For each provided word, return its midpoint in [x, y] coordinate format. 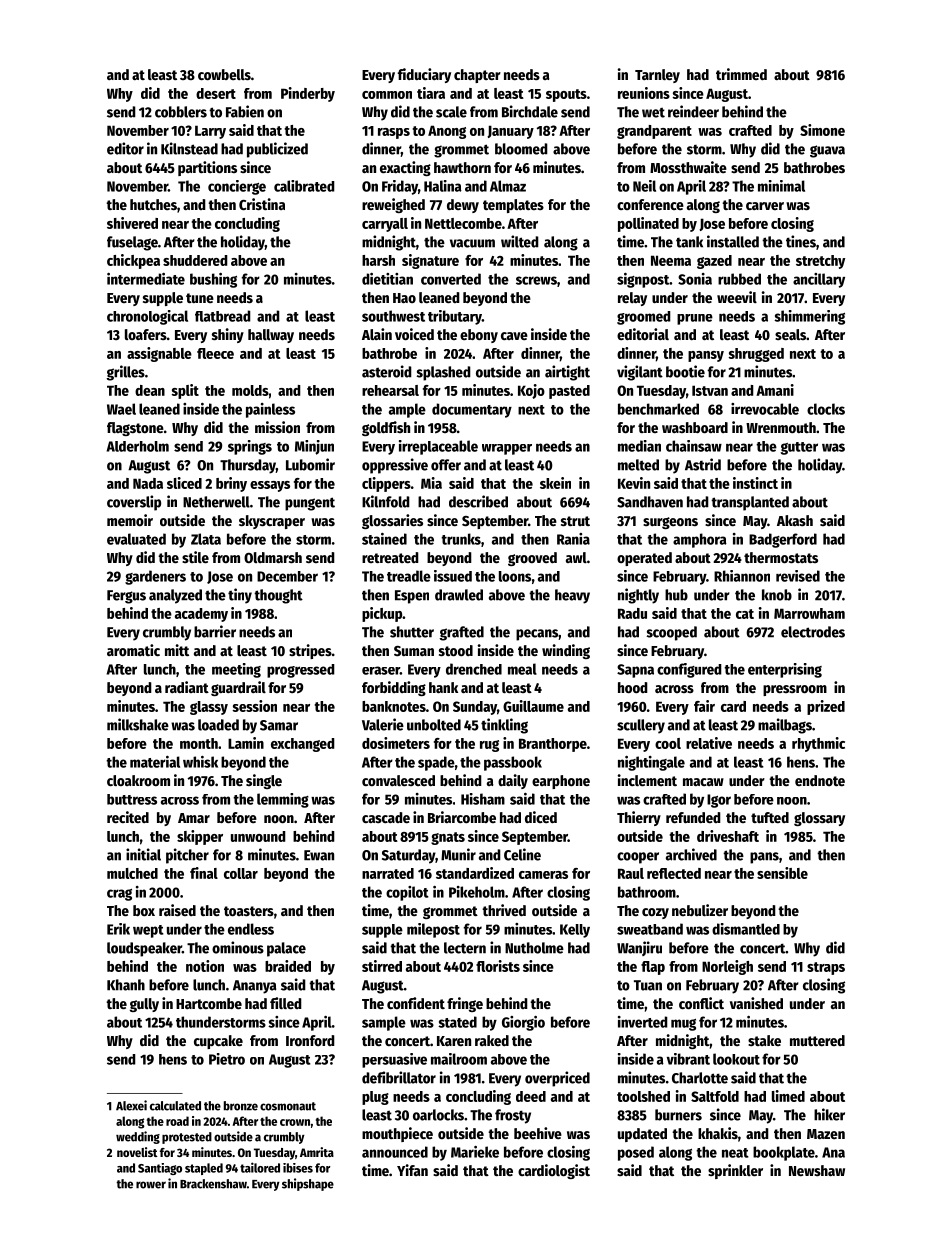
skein [555, 483]
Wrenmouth [781, 427]
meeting [236, 670]
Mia [431, 483]
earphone [561, 782]
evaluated [136, 539]
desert [216, 93]
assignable [159, 354]
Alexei [131, 1105]
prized [826, 707]
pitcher [187, 856]
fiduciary [424, 75]
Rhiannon [742, 576]
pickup [382, 614]
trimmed [741, 74]
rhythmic [818, 744]
